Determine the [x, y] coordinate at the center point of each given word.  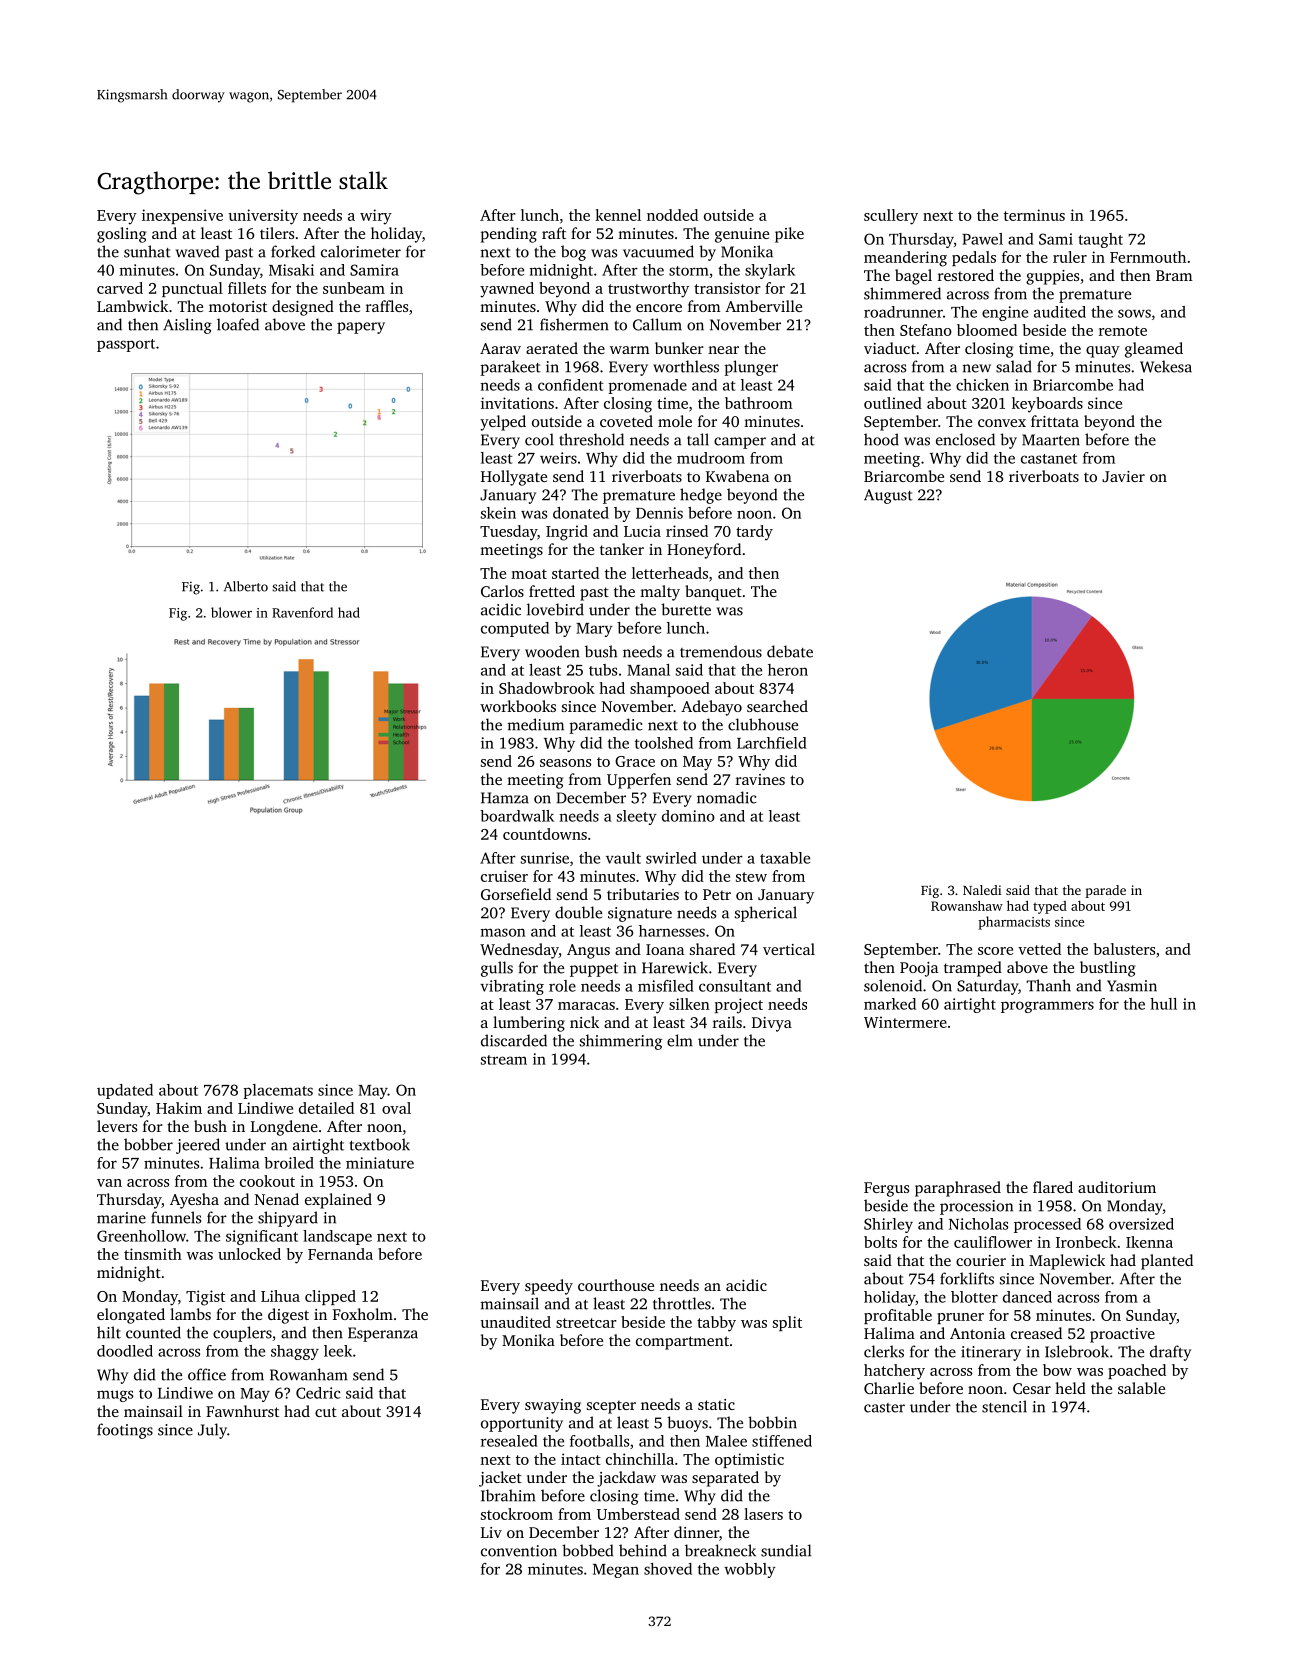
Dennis [659, 513]
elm [680, 1040]
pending [509, 235]
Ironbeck [1086, 1242]
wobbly [749, 1570]
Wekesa [1166, 366]
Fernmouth [1148, 257]
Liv [491, 1532]
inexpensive [182, 216]
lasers [763, 1514]
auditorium [1117, 1187]
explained [338, 1201]
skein [498, 513]
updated [125, 1091]
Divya [772, 1024]
